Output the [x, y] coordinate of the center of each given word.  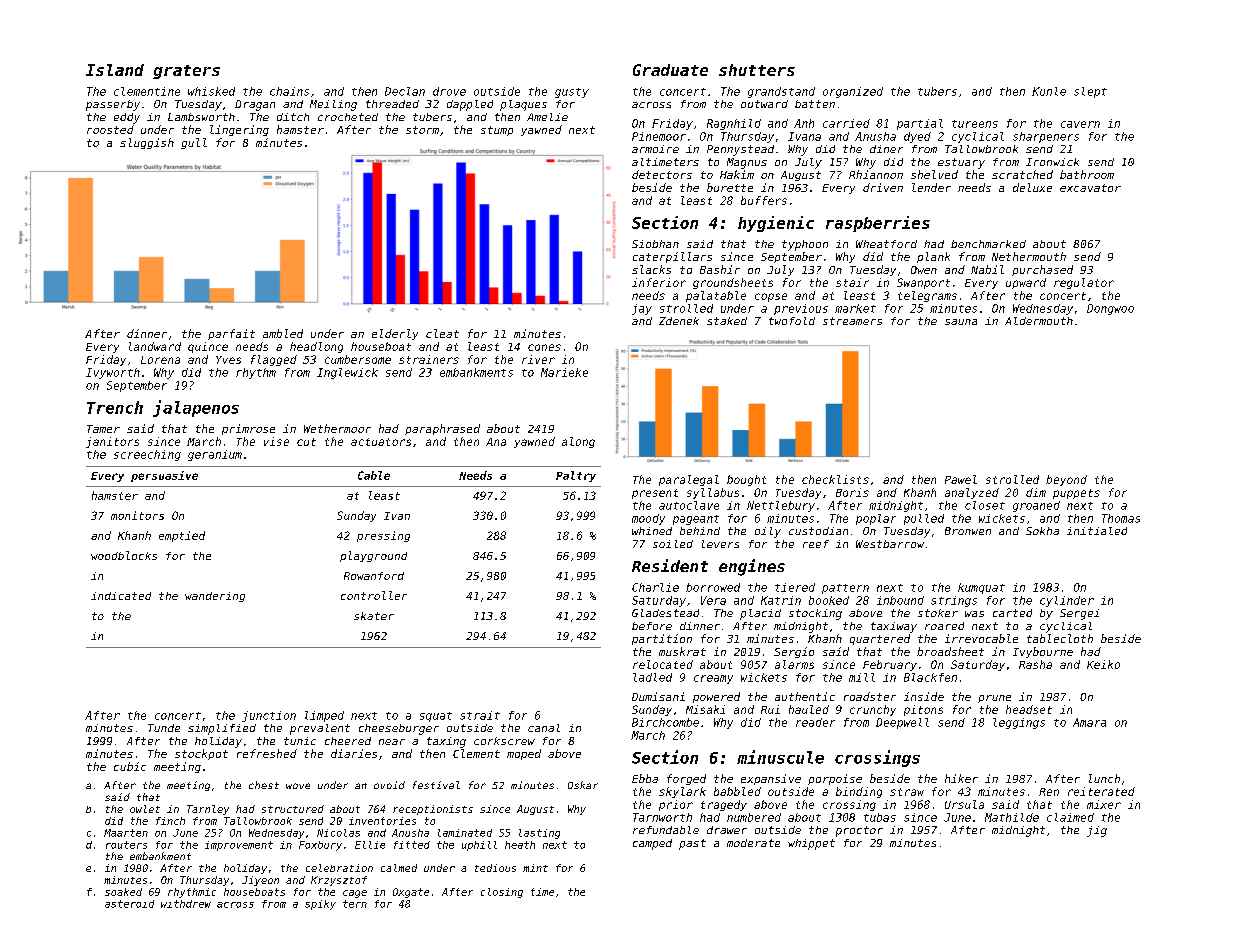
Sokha [1042, 531]
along [578, 442]
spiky [320, 905]
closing [502, 893]
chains [289, 91]
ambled [283, 333]
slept [1090, 92]
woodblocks [124, 555]
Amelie [547, 117]
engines [752, 567]
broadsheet [950, 651]
